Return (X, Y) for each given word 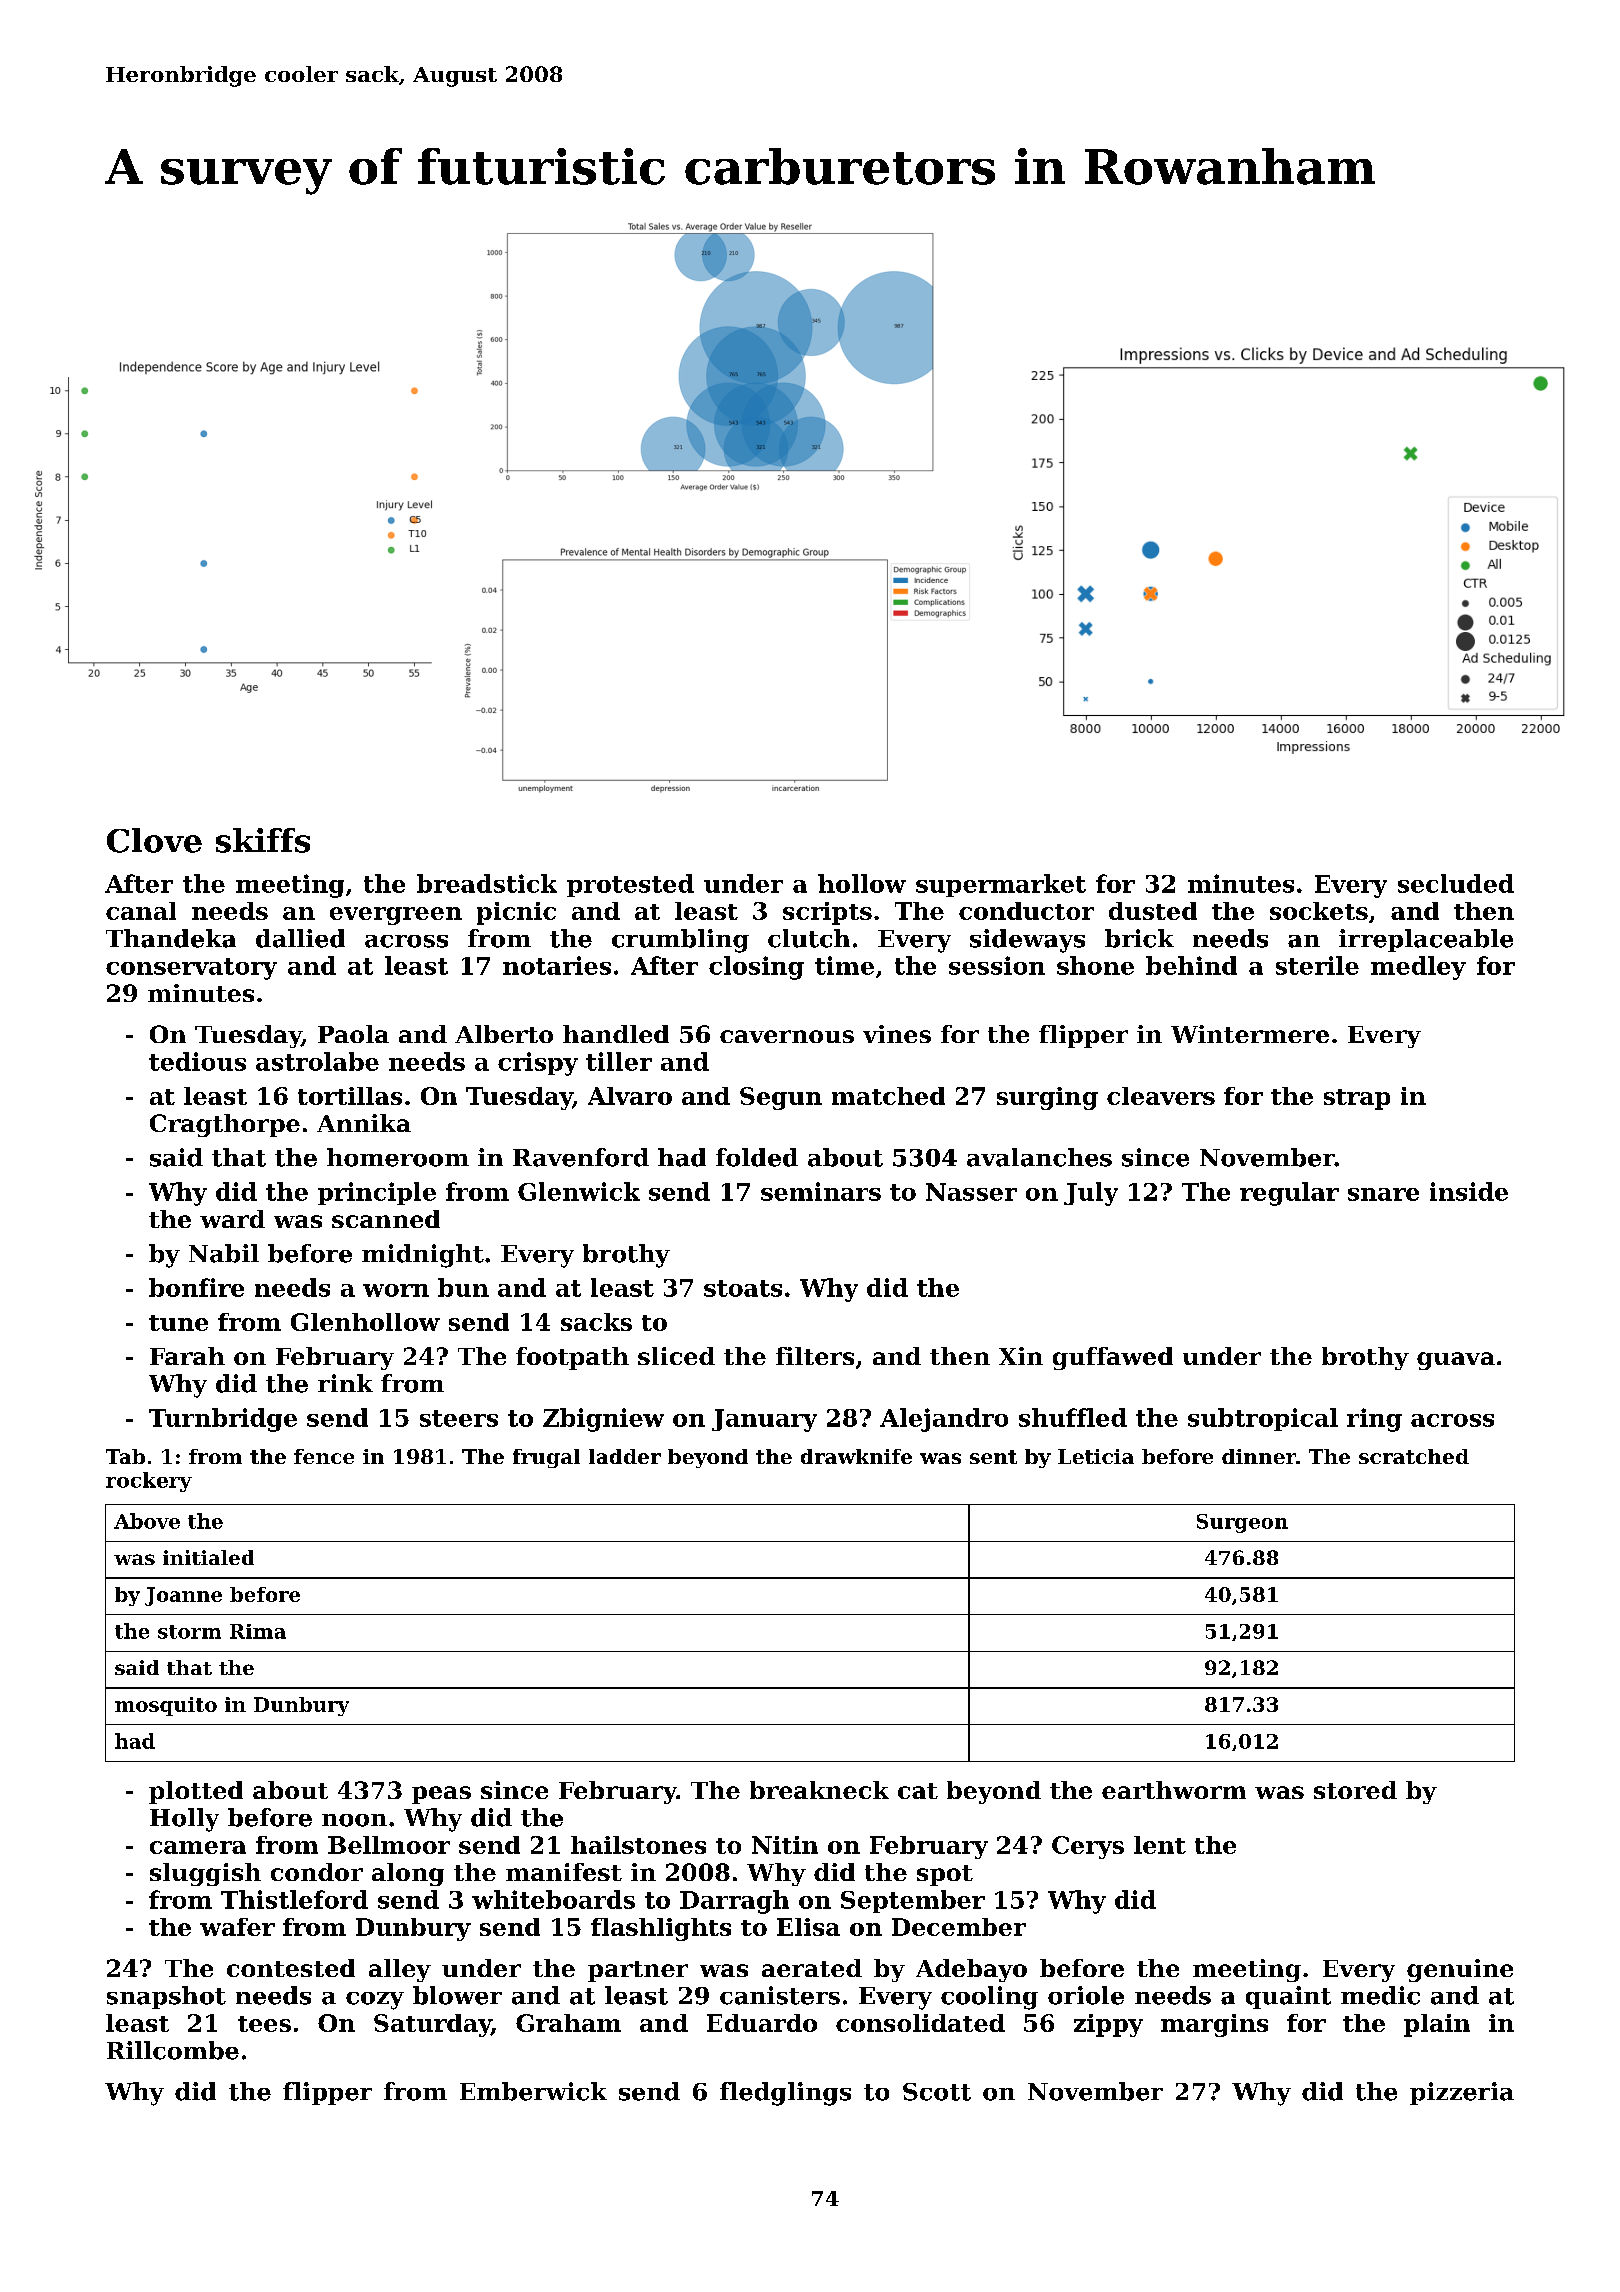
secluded (1456, 883)
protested (630, 885)
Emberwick (533, 2091)
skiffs (263, 840)
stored (1355, 1790)
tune (178, 1323)
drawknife (856, 1456)
